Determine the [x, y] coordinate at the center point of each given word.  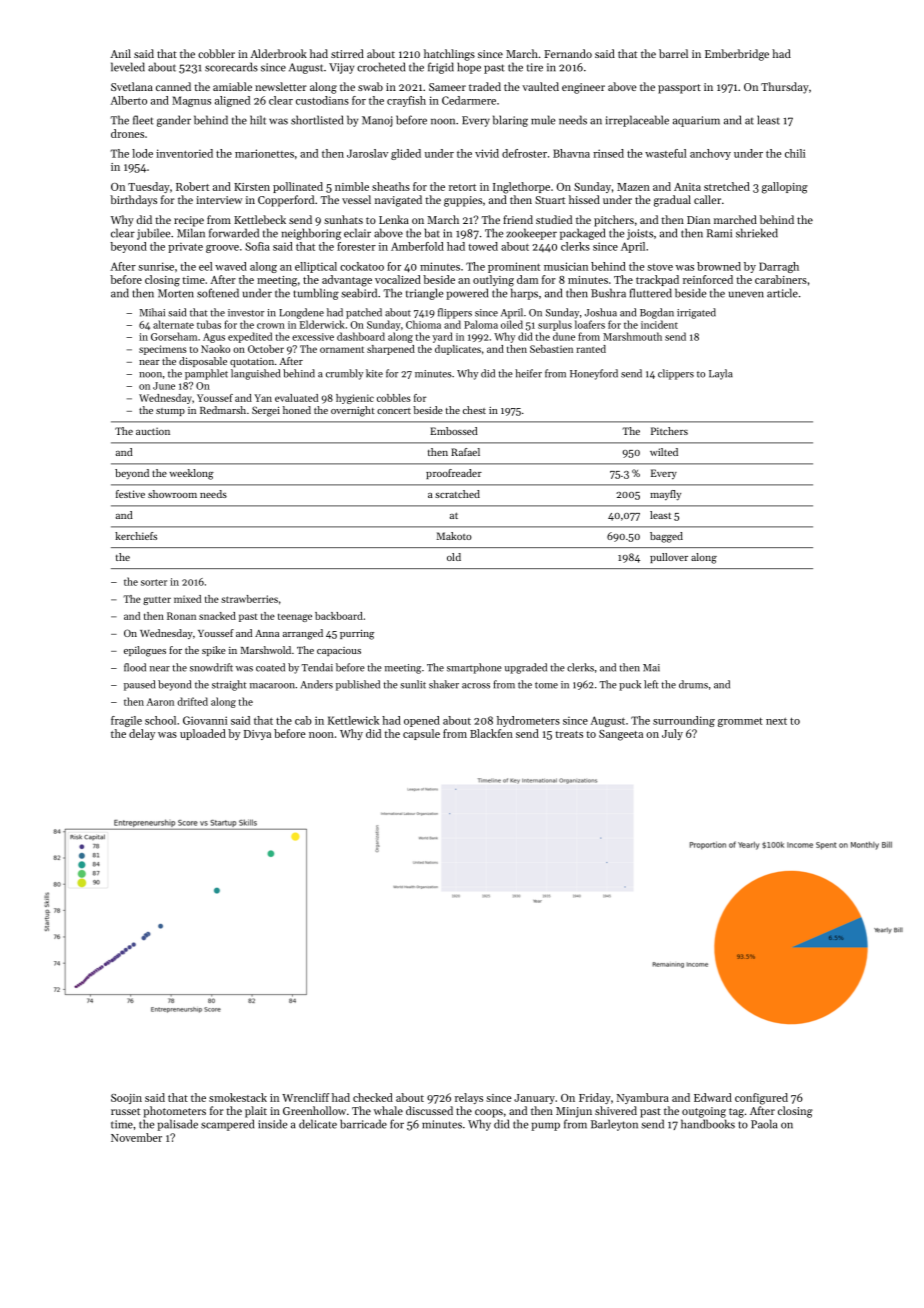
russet [125, 1111]
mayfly [665, 495]
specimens [163, 350]
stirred [347, 53]
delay [142, 734]
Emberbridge [737, 55]
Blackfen [491, 733]
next [776, 721]
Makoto [454, 536]
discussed [429, 1110]
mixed [187, 599]
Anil [120, 53]
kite [374, 373]
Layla [721, 374]
